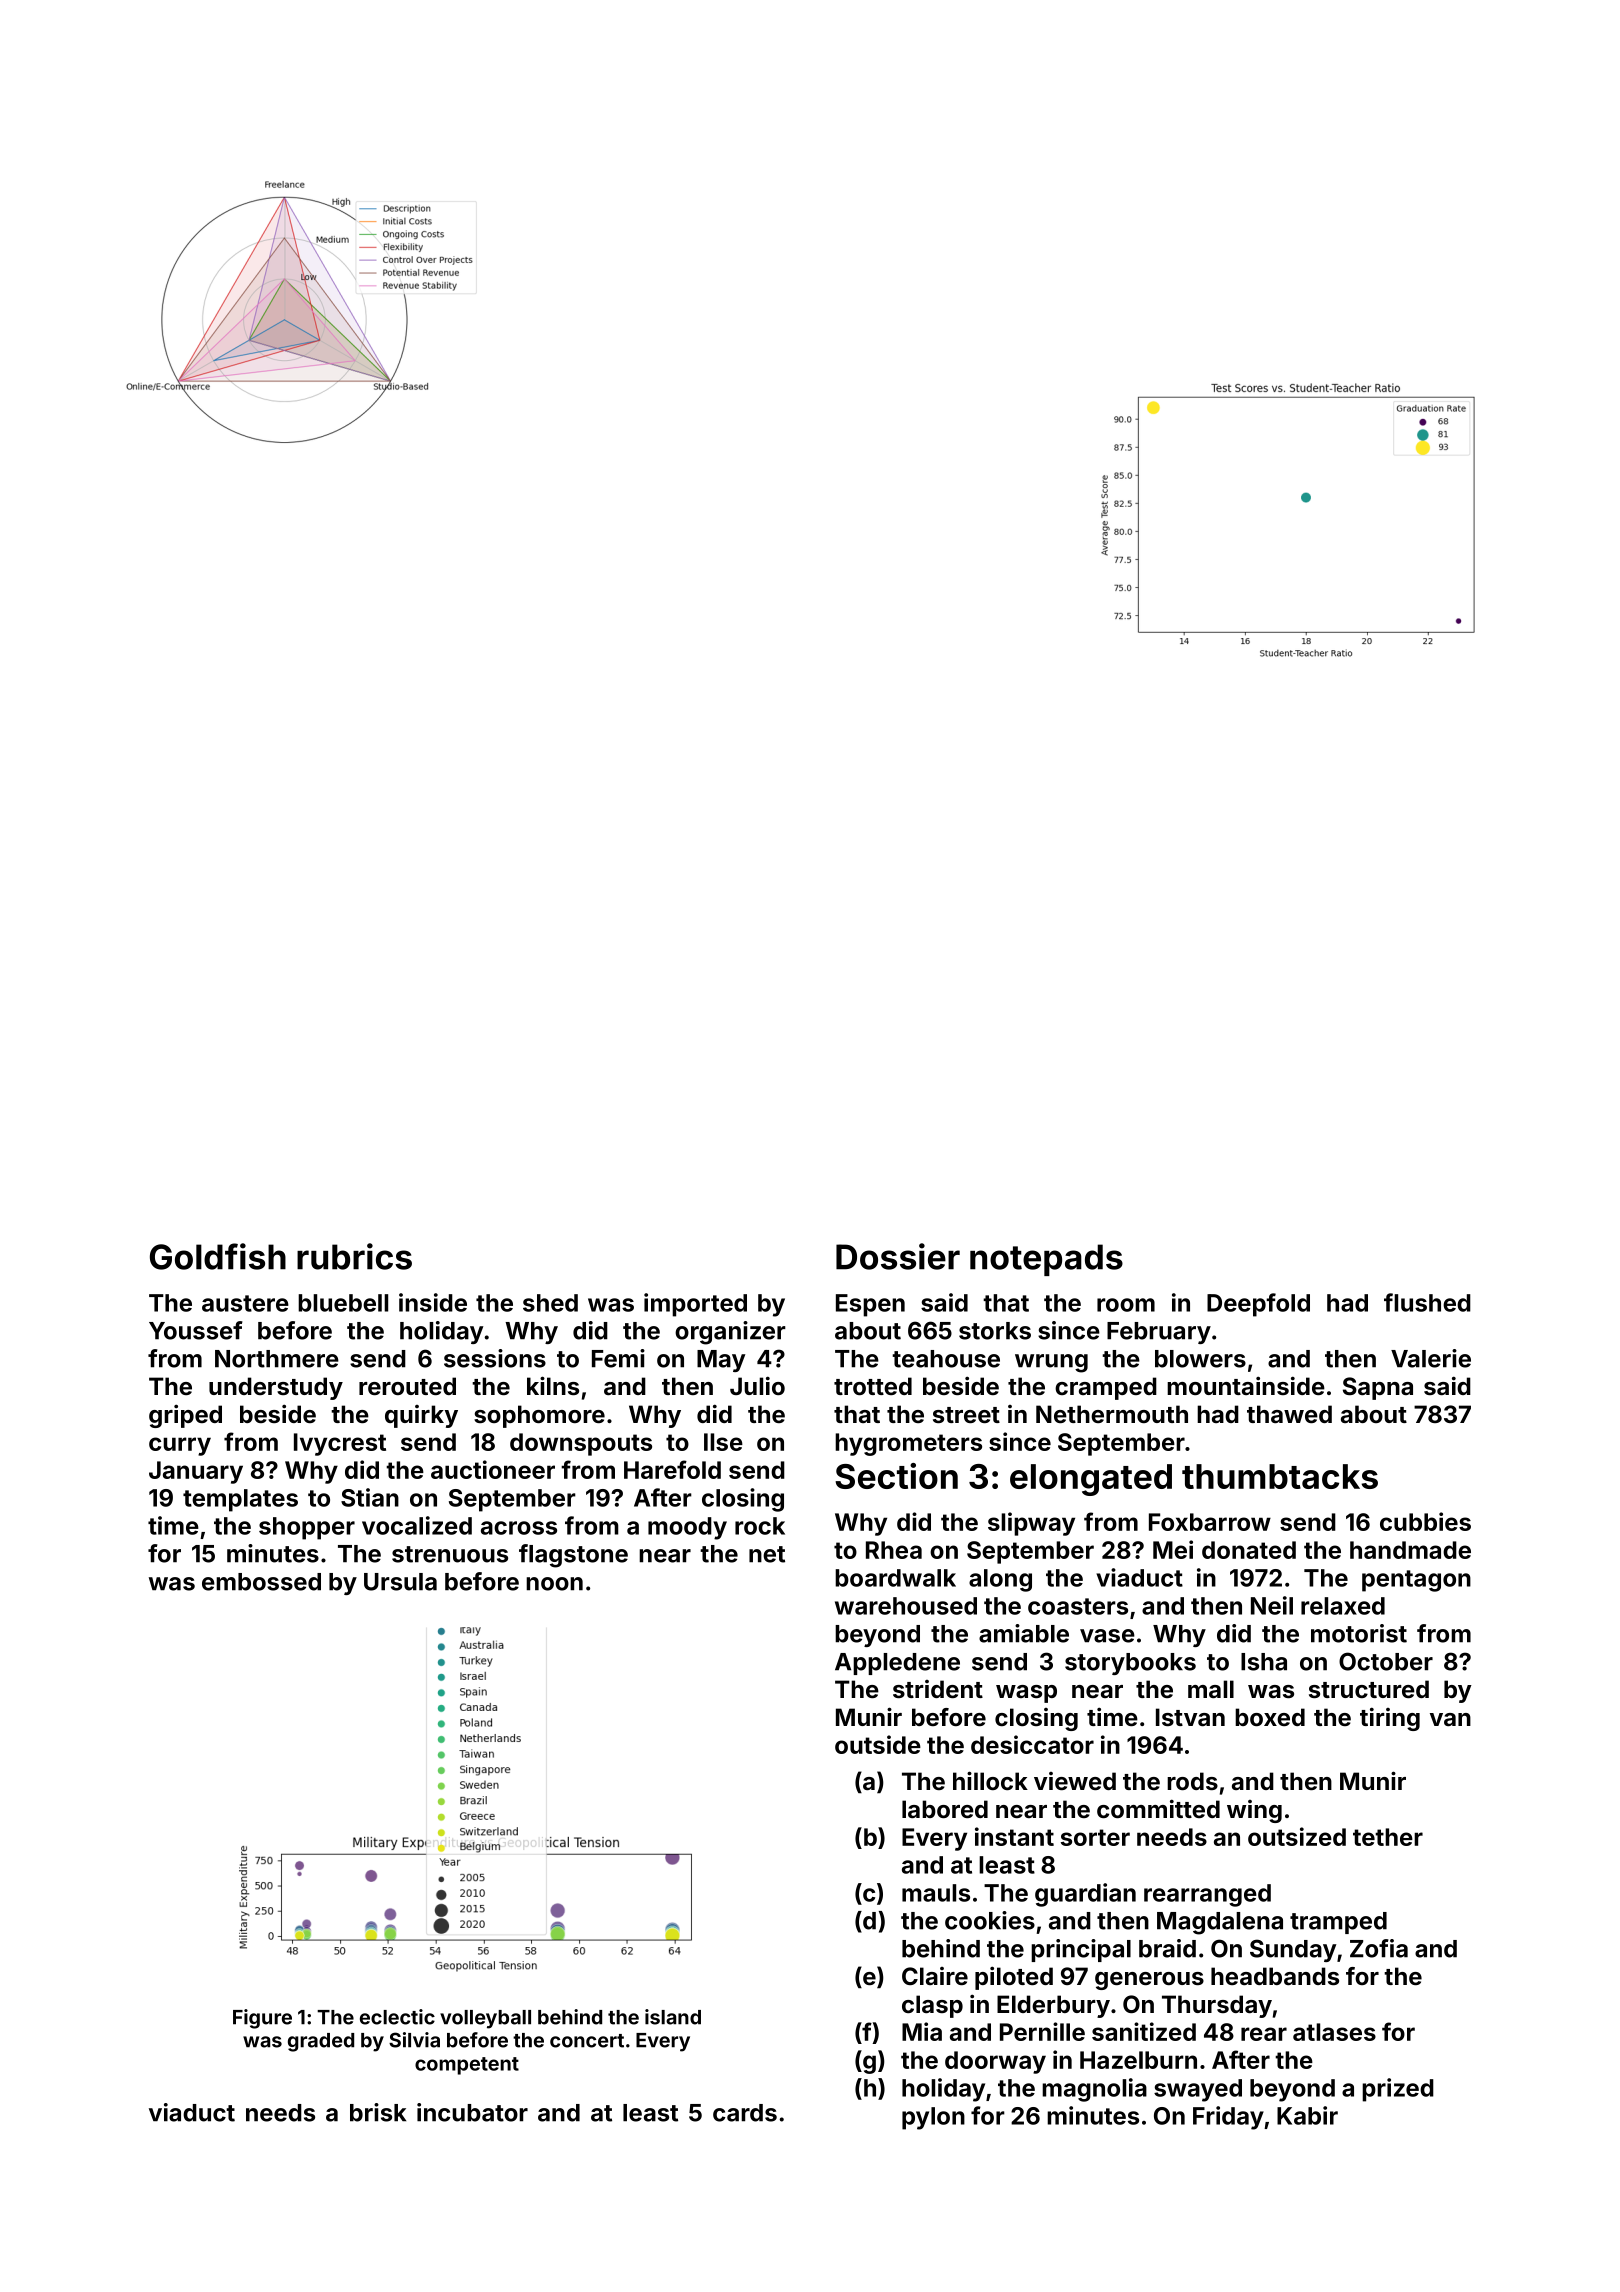 The width and height of the screenshot is (1620, 2292). What do you see at coordinates (1000, 1580) in the screenshot?
I see `along` at bounding box center [1000, 1580].
